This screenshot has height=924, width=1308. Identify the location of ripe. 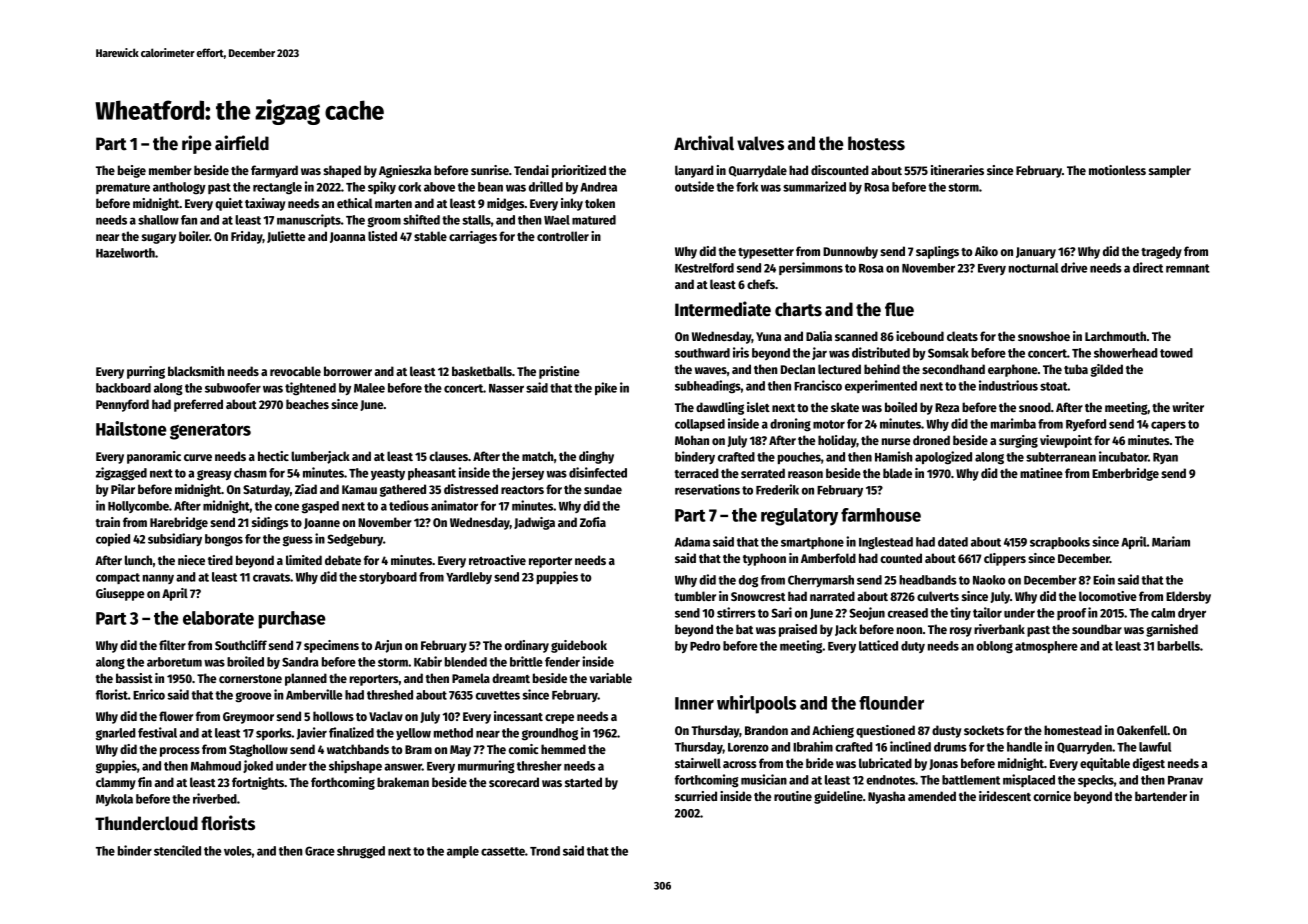
(197, 144).
